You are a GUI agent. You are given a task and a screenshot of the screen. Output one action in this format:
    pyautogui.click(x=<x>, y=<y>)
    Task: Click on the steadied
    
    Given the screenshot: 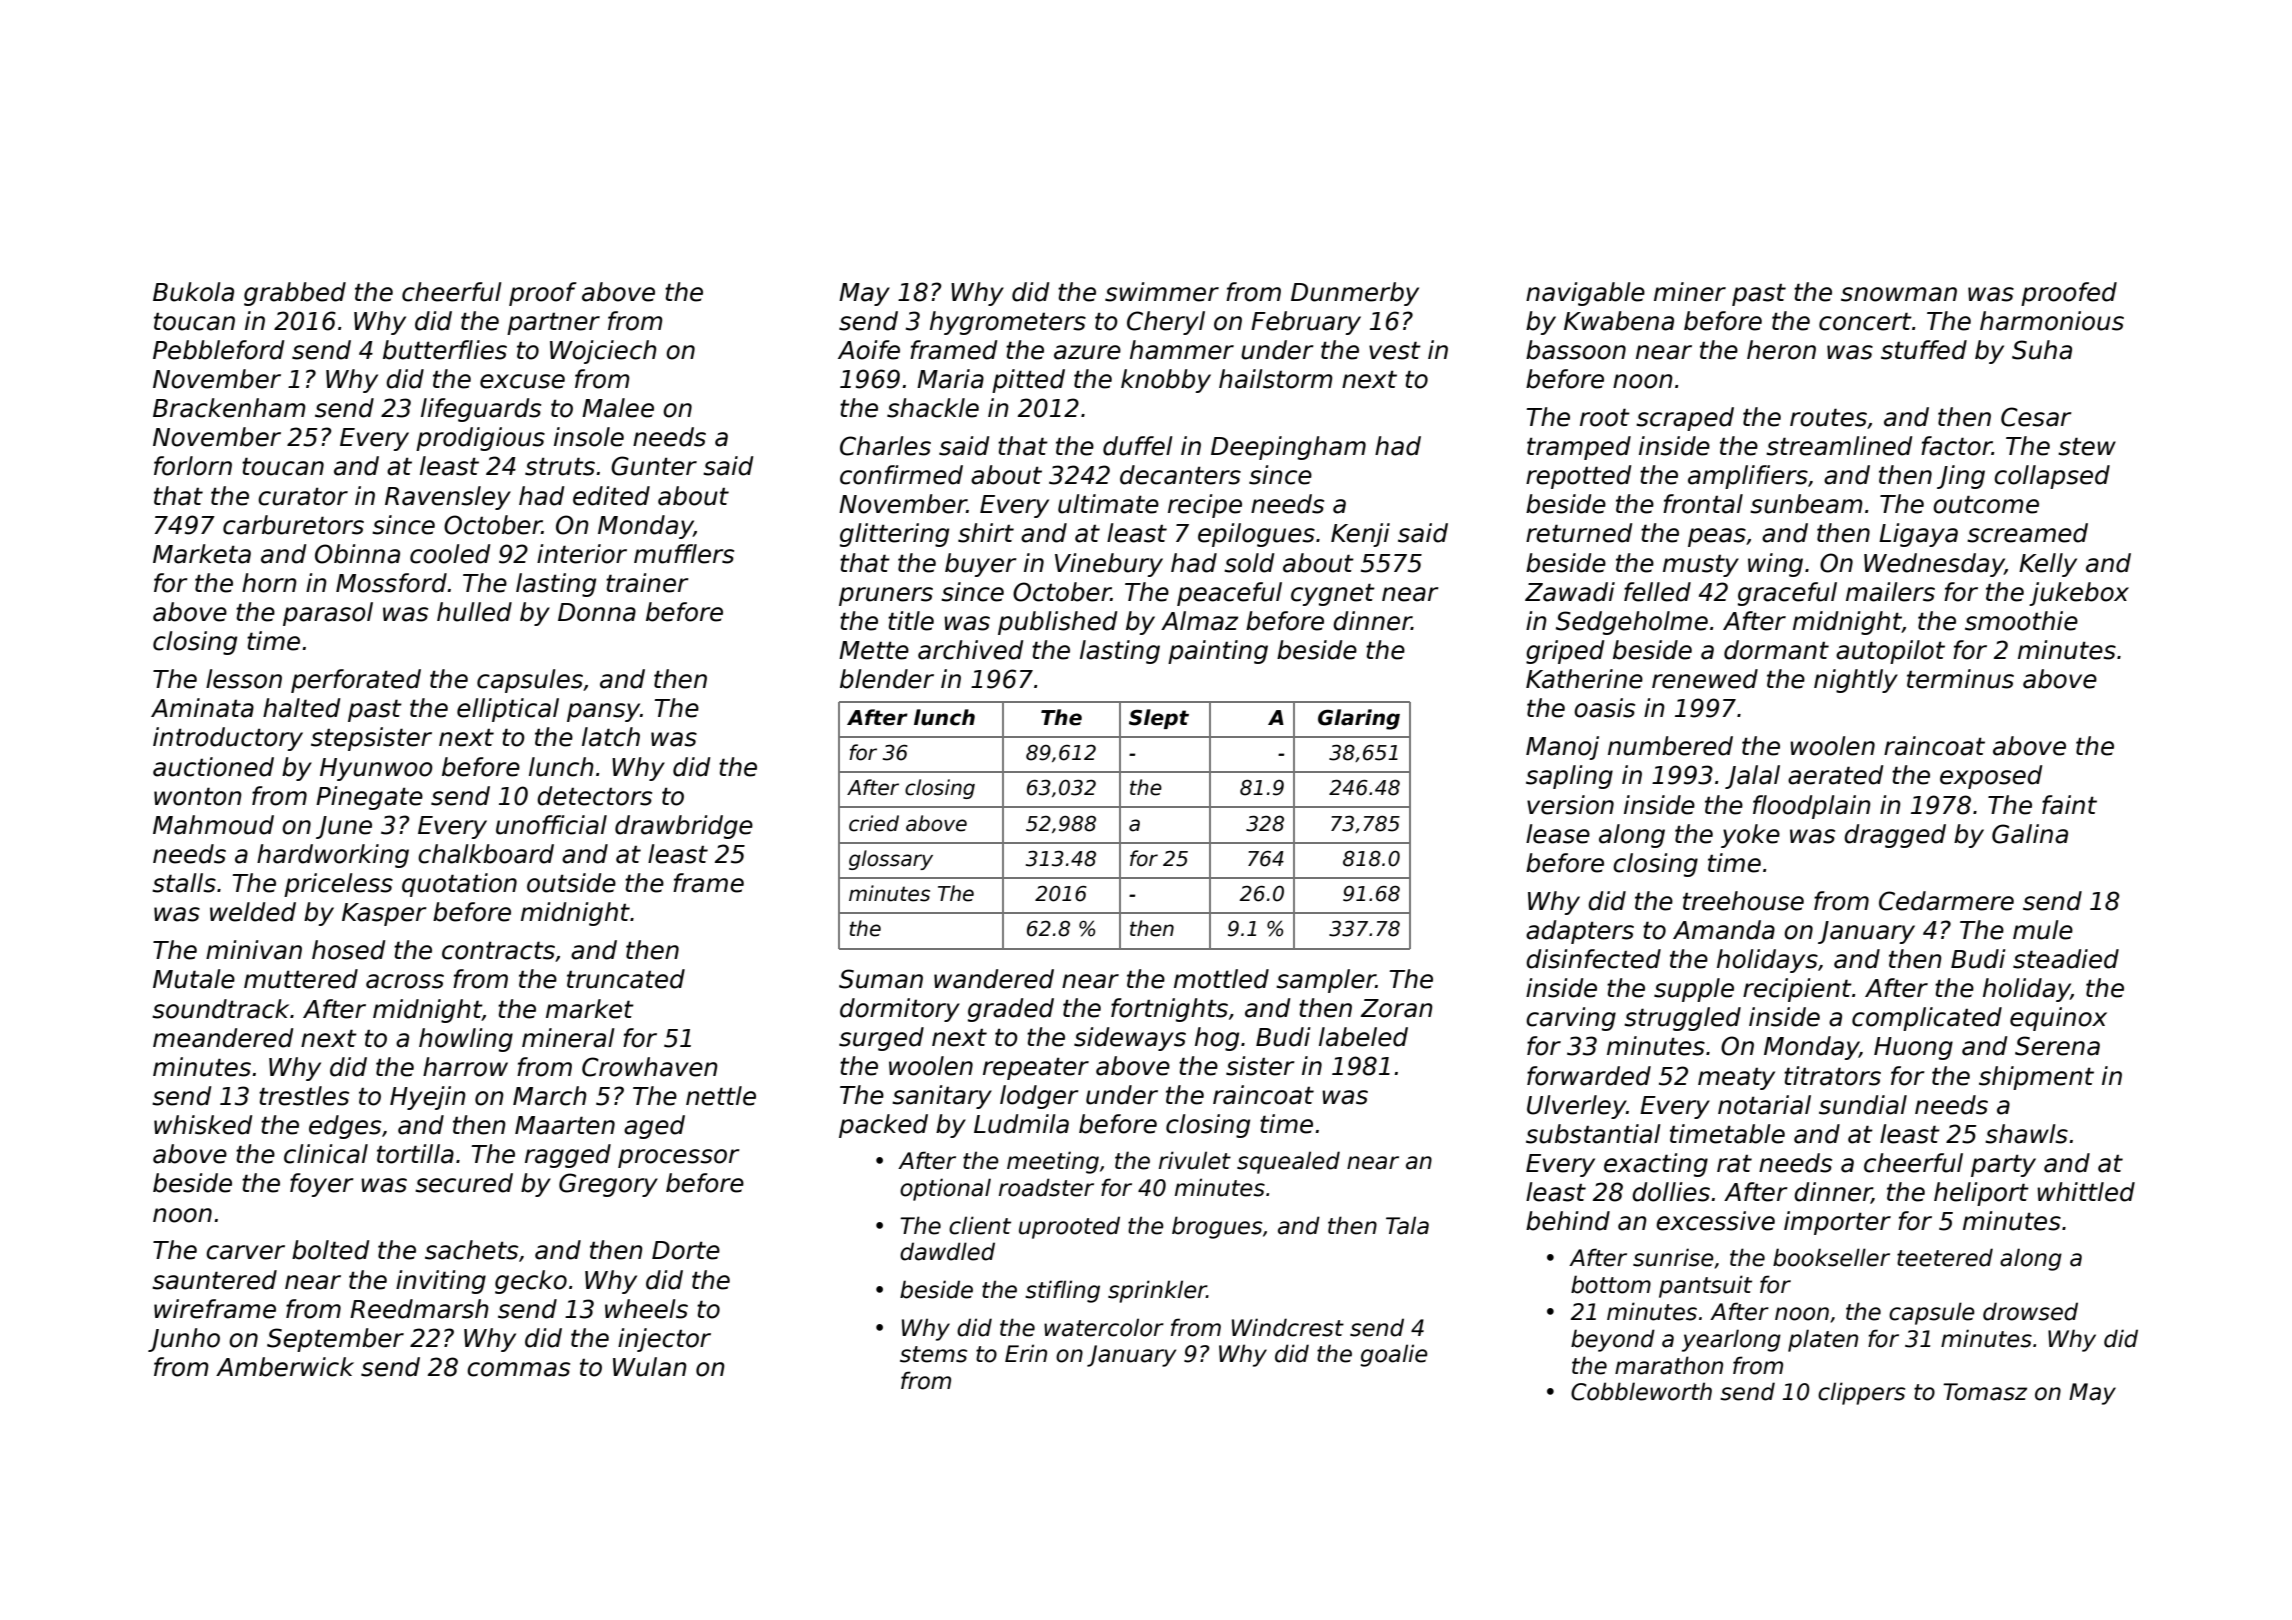 What is the action you would take?
    pyautogui.click(x=2066, y=959)
